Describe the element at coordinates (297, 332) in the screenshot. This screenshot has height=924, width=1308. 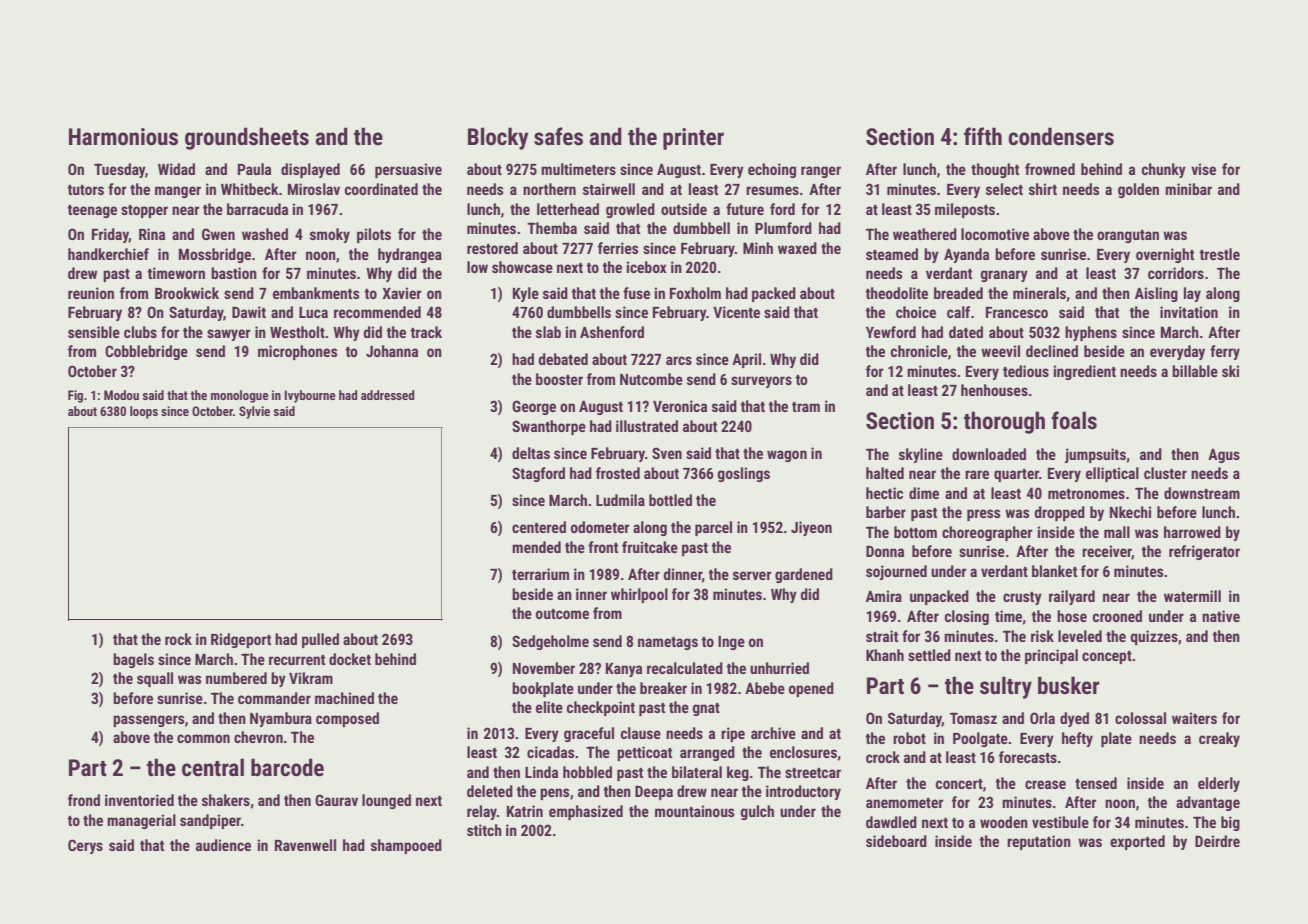
I see `Westholt` at that location.
